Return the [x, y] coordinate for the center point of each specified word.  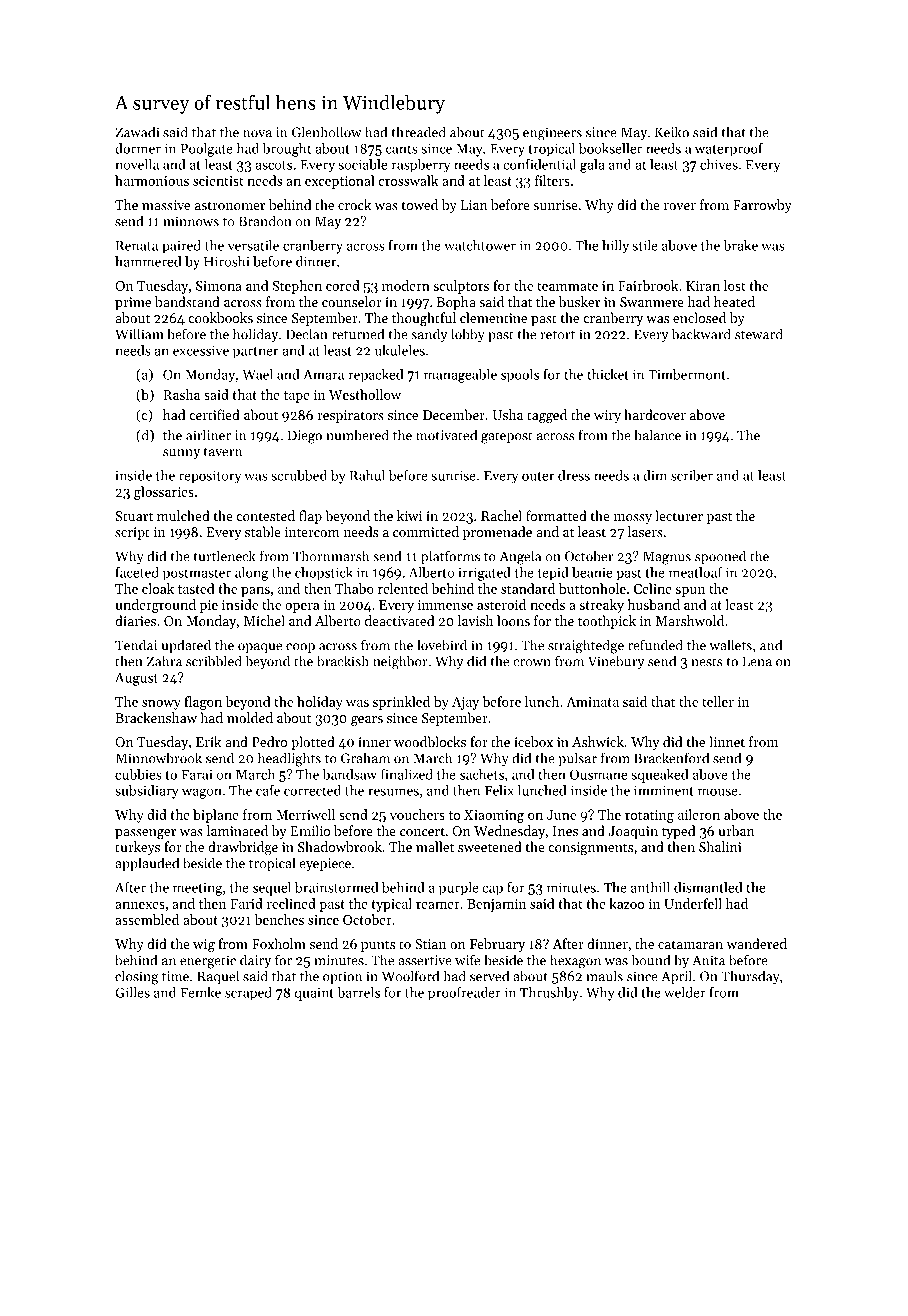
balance [657, 435]
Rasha [181, 394]
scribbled [214, 661]
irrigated [484, 574]
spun [690, 592]
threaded [419, 132]
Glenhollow [327, 132]
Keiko [672, 132]
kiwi [409, 515]
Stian [430, 944]
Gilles [132, 992]
